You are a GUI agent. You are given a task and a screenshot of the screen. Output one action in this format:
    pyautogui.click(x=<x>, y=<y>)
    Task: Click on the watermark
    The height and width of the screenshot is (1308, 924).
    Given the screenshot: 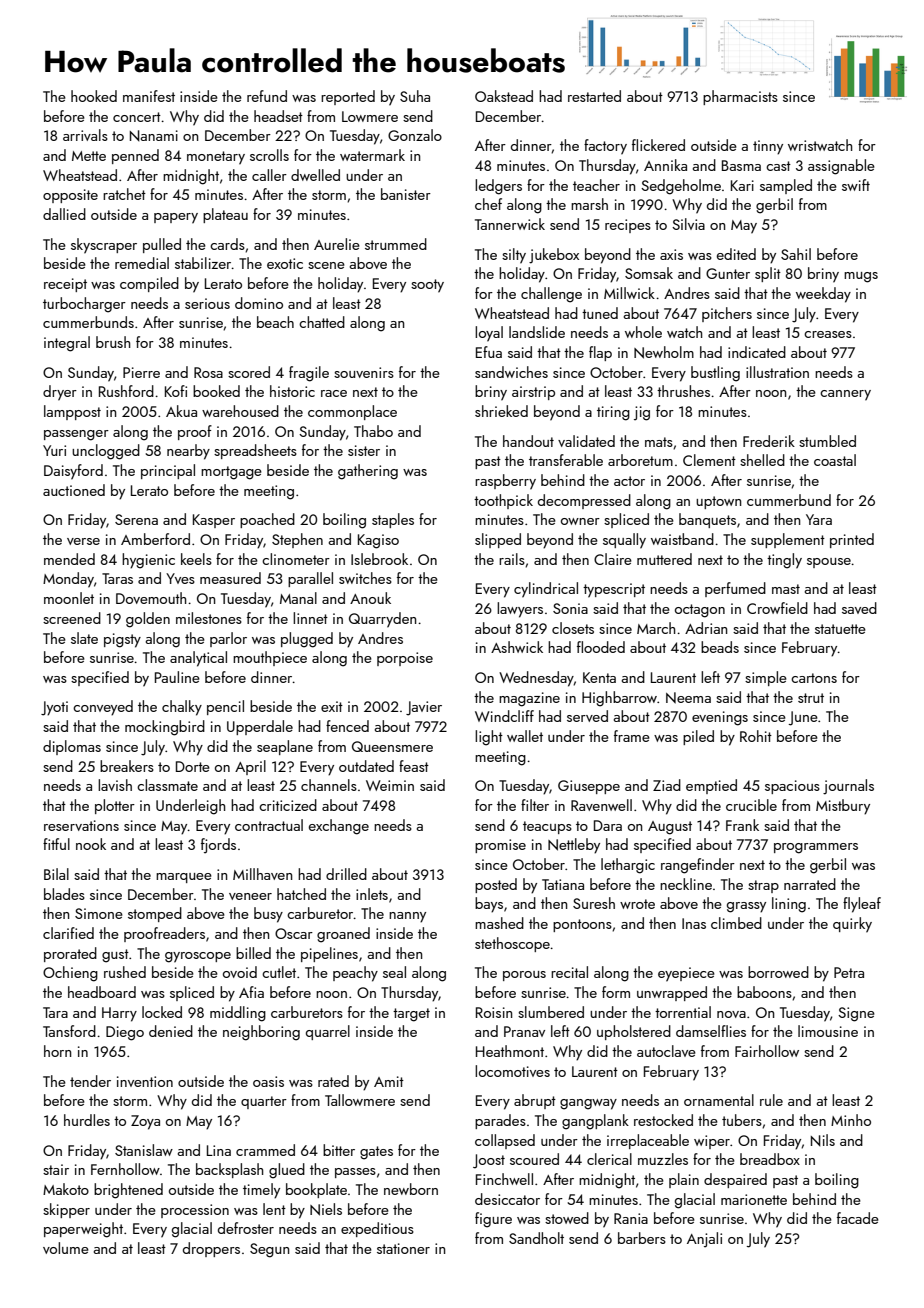 What is the action you would take?
    pyautogui.click(x=372, y=155)
